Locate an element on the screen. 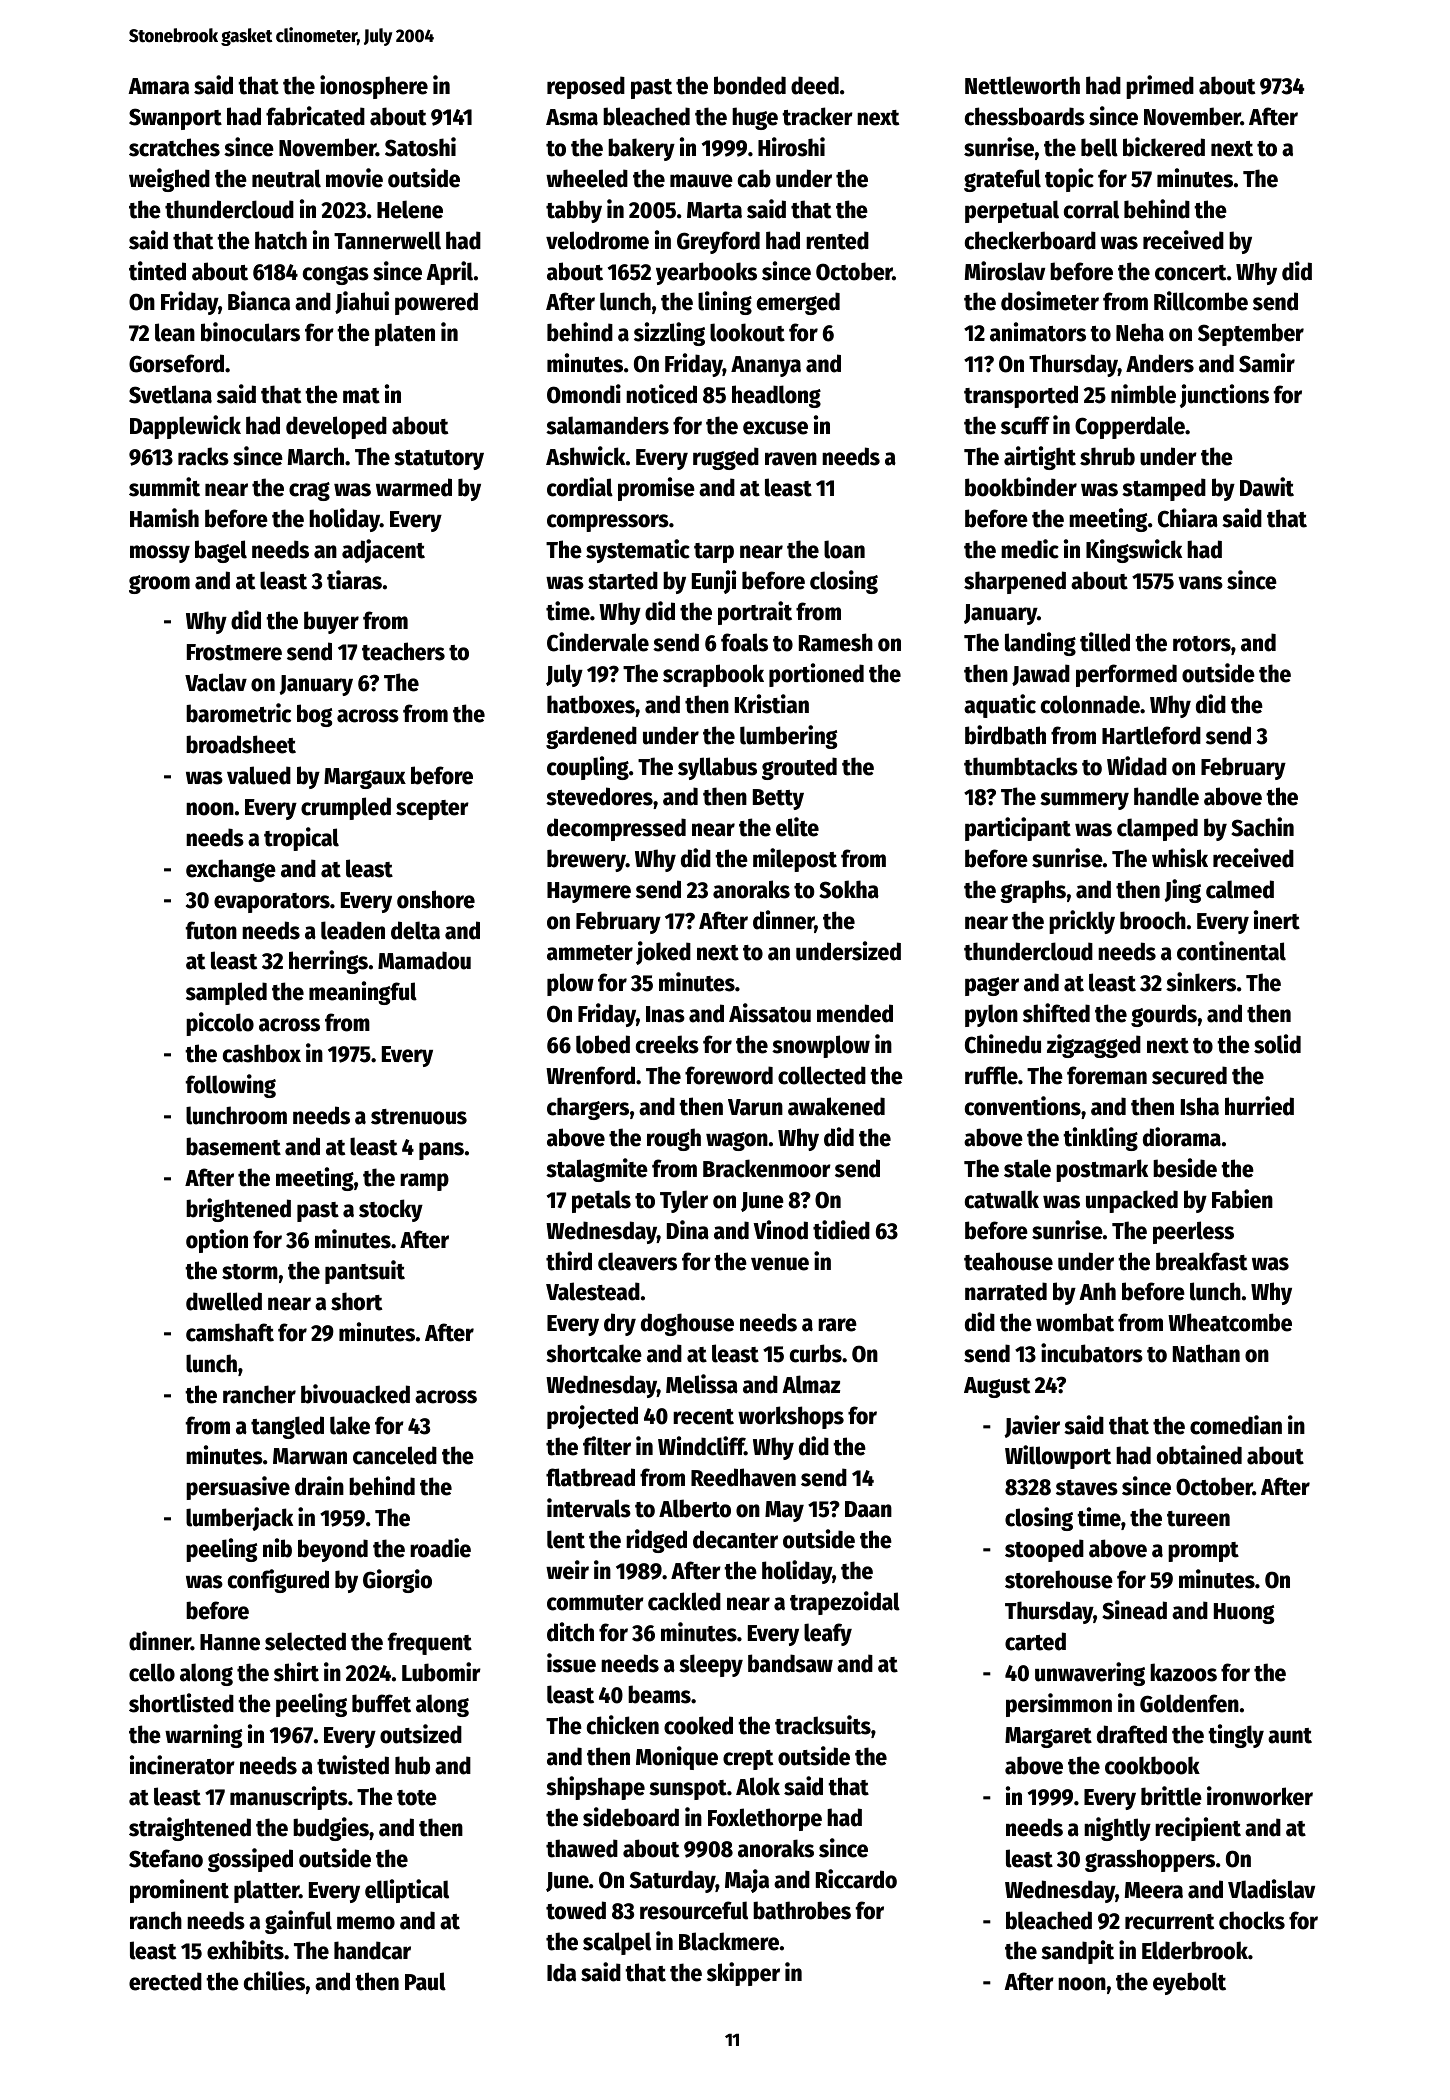 The image size is (1450, 2100). lean is located at coordinates (175, 332).
